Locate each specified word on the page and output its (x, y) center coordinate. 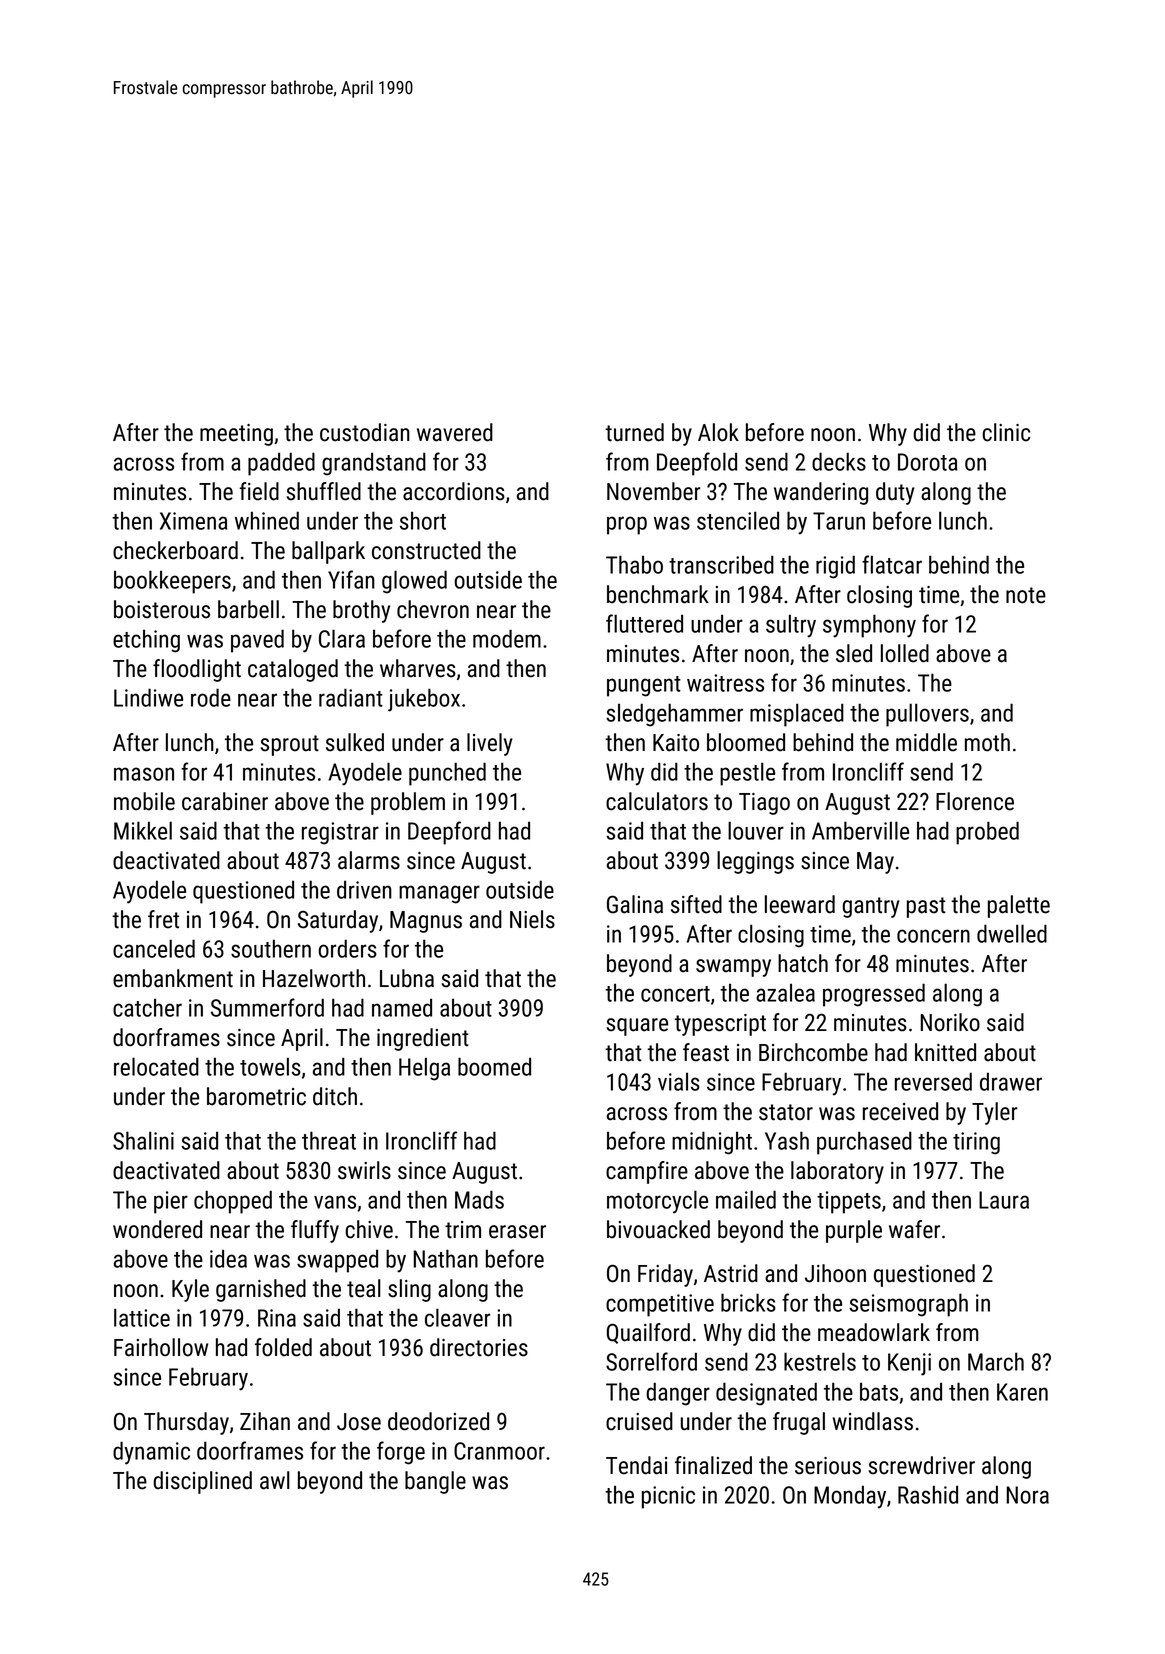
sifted (696, 904)
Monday (850, 1497)
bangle (435, 1482)
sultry (791, 626)
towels (270, 1066)
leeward (800, 904)
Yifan (351, 579)
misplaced (797, 715)
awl (275, 1480)
